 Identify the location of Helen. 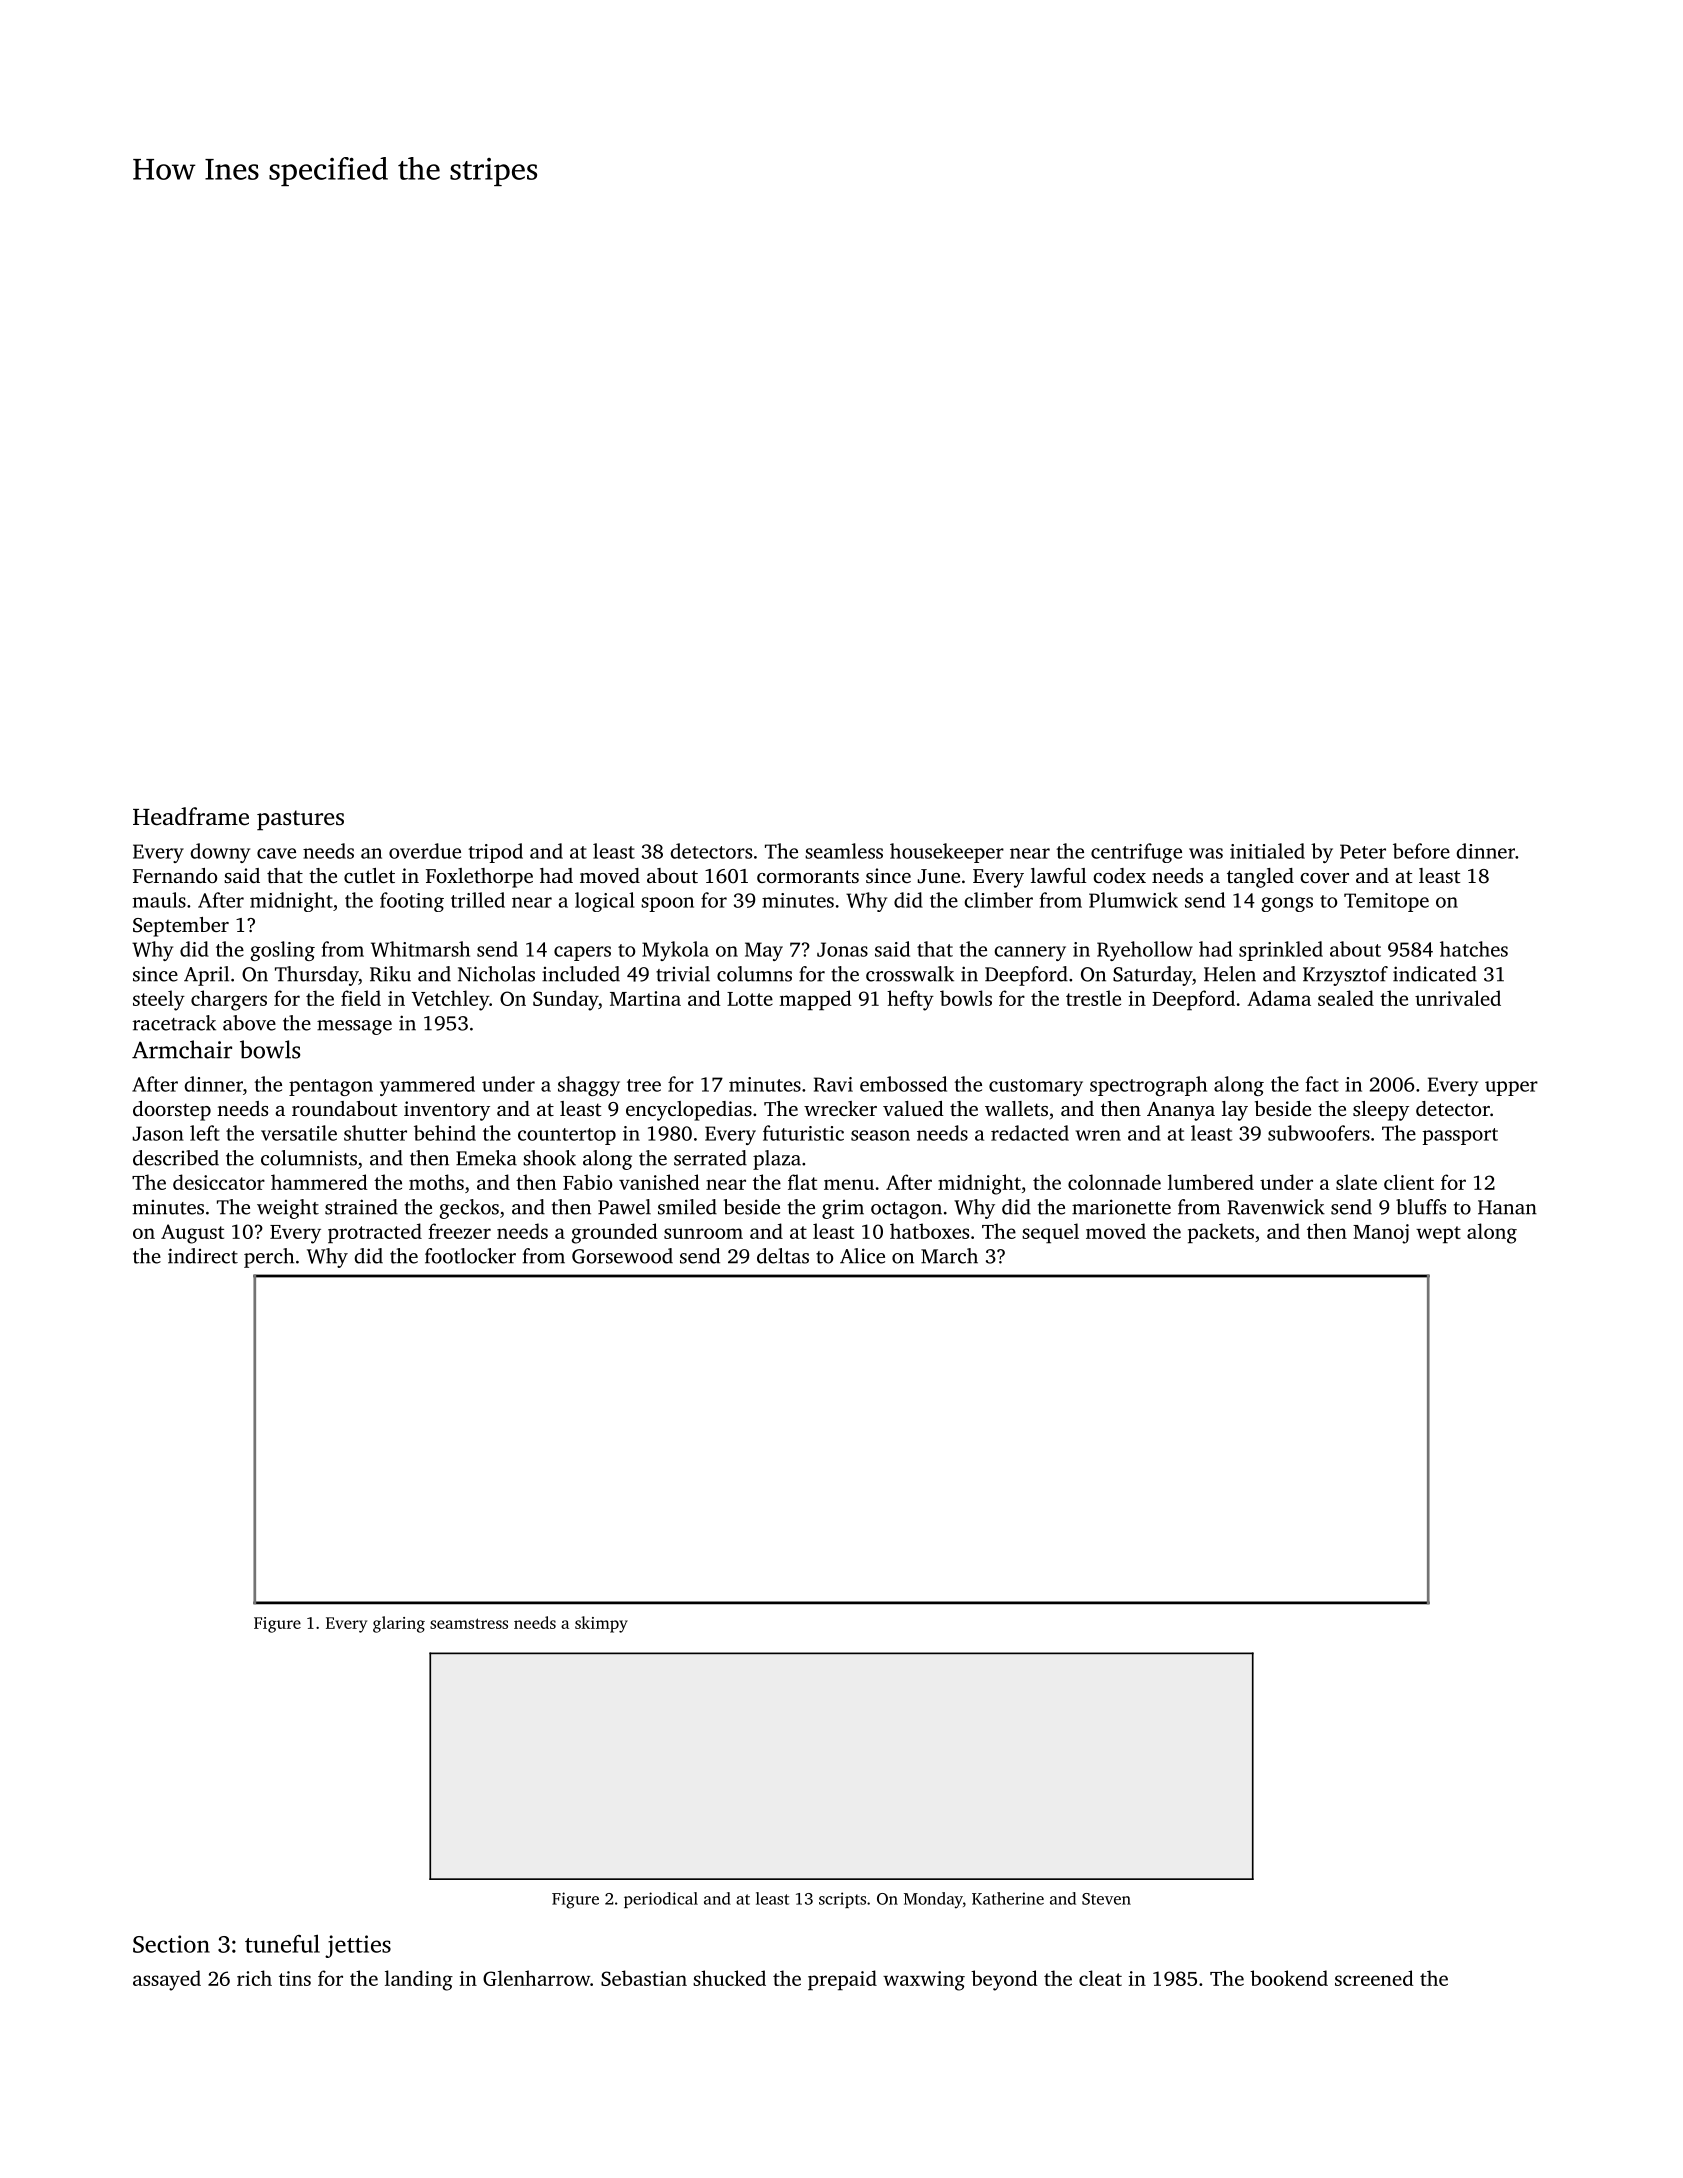
(1230, 974).
